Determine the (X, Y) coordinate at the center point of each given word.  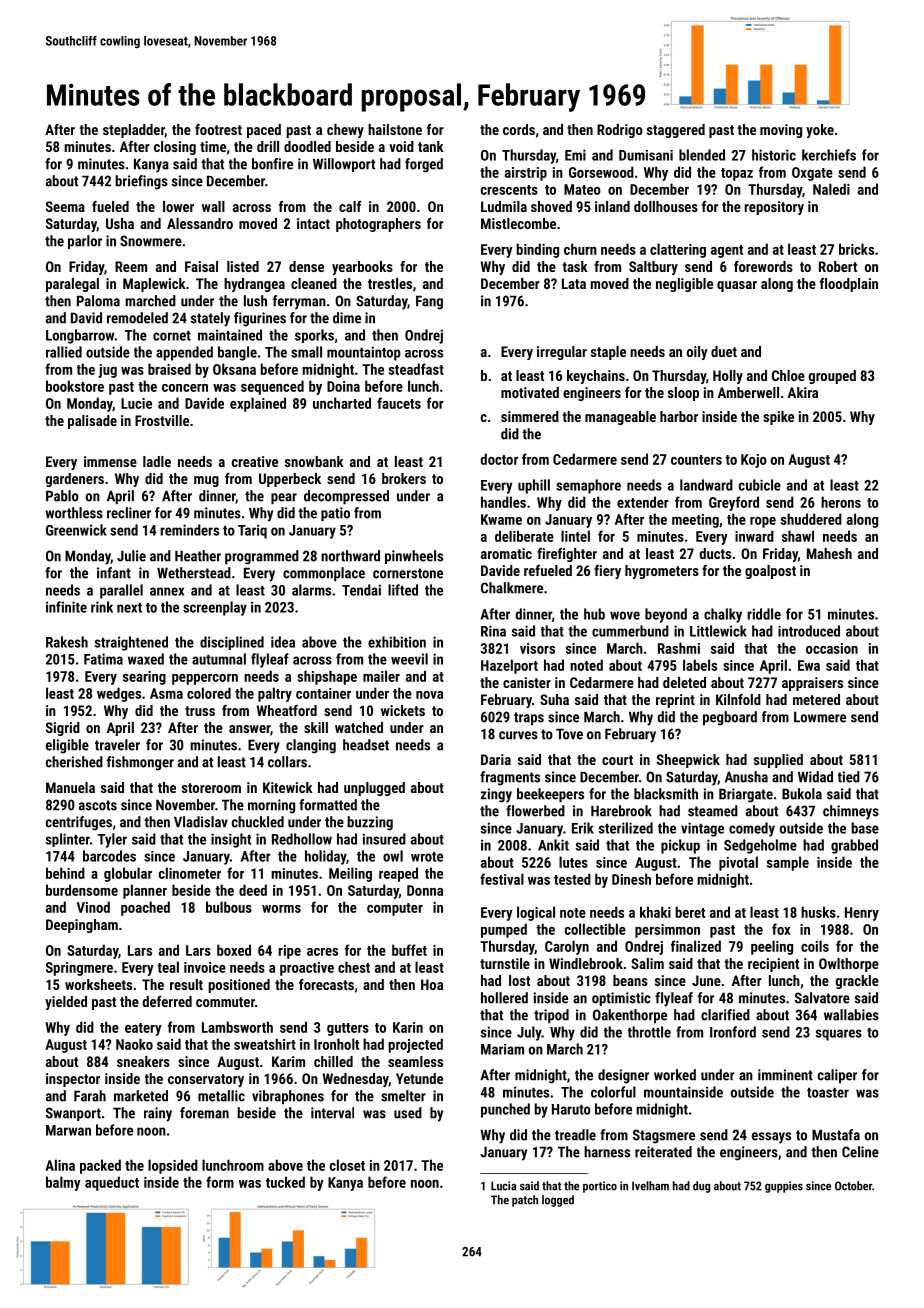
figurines (260, 319)
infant (114, 573)
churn (580, 249)
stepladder (134, 131)
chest (354, 967)
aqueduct (112, 1183)
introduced (809, 631)
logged (558, 1201)
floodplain (849, 285)
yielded (66, 1003)
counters (696, 460)
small (306, 352)
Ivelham (650, 1186)
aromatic (506, 553)
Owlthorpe (849, 965)
